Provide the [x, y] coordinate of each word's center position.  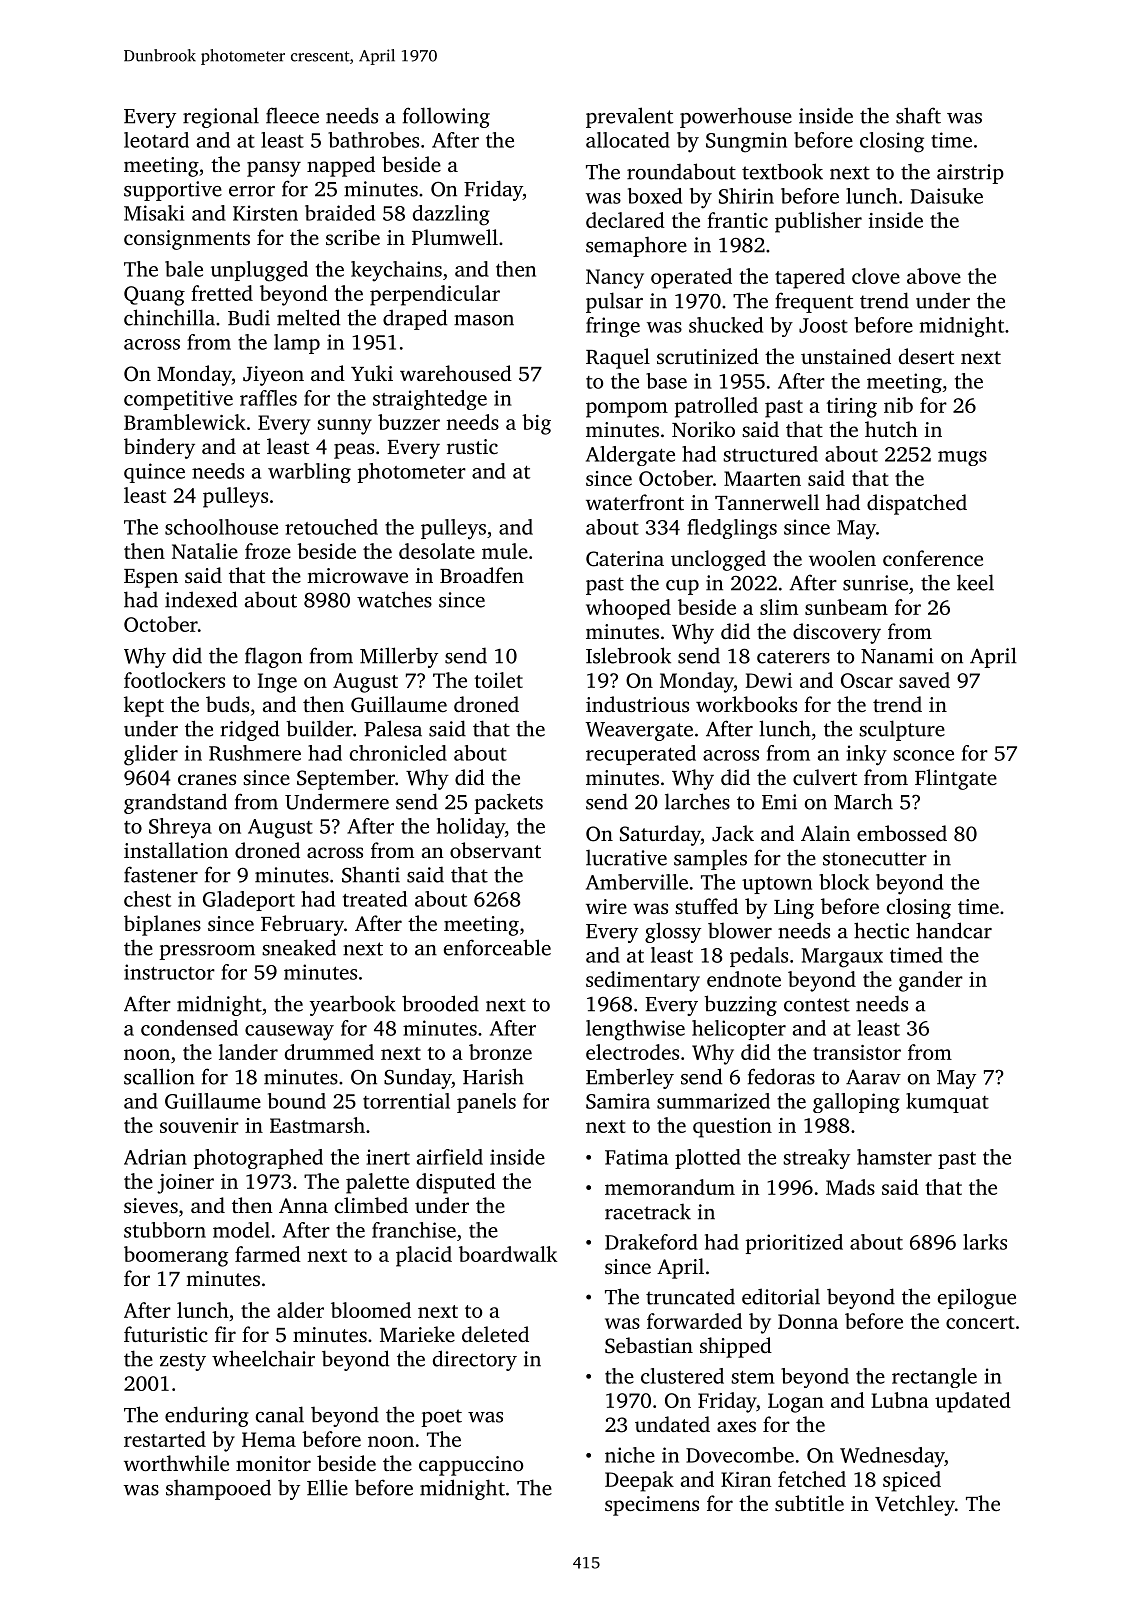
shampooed [218, 1489]
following [446, 117]
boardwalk [508, 1254]
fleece [292, 115]
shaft [918, 115]
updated [973, 1402]
